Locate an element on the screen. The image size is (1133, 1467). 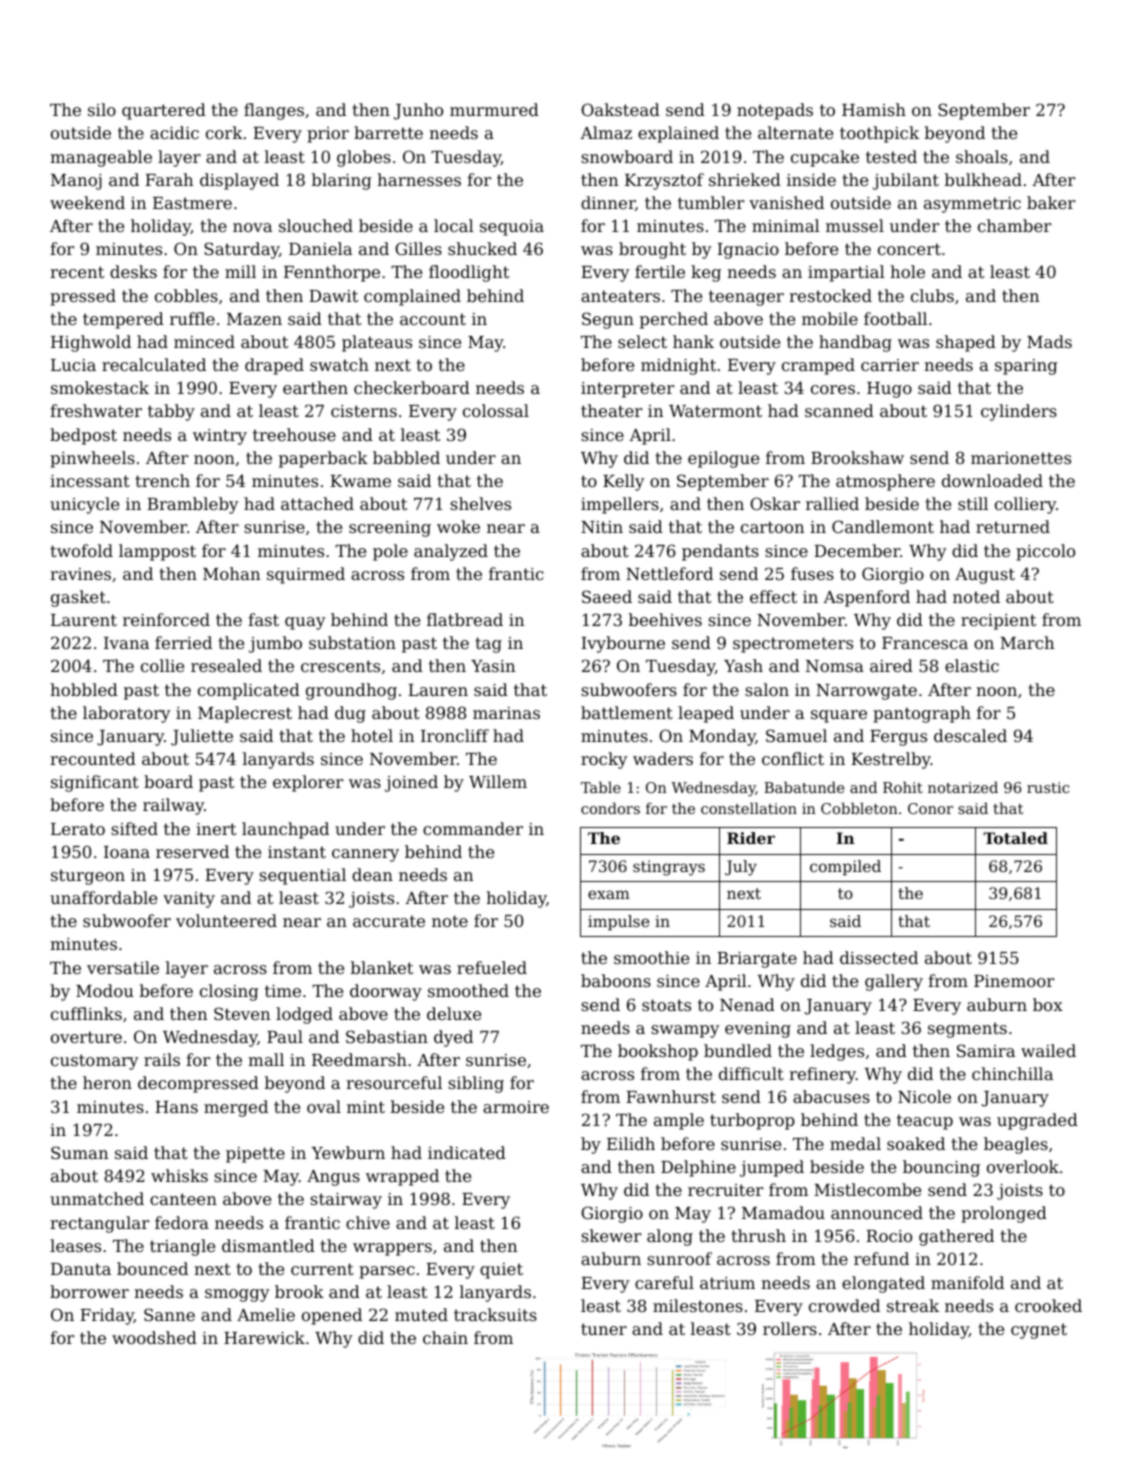
woodshed is located at coordinates (154, 1337).
